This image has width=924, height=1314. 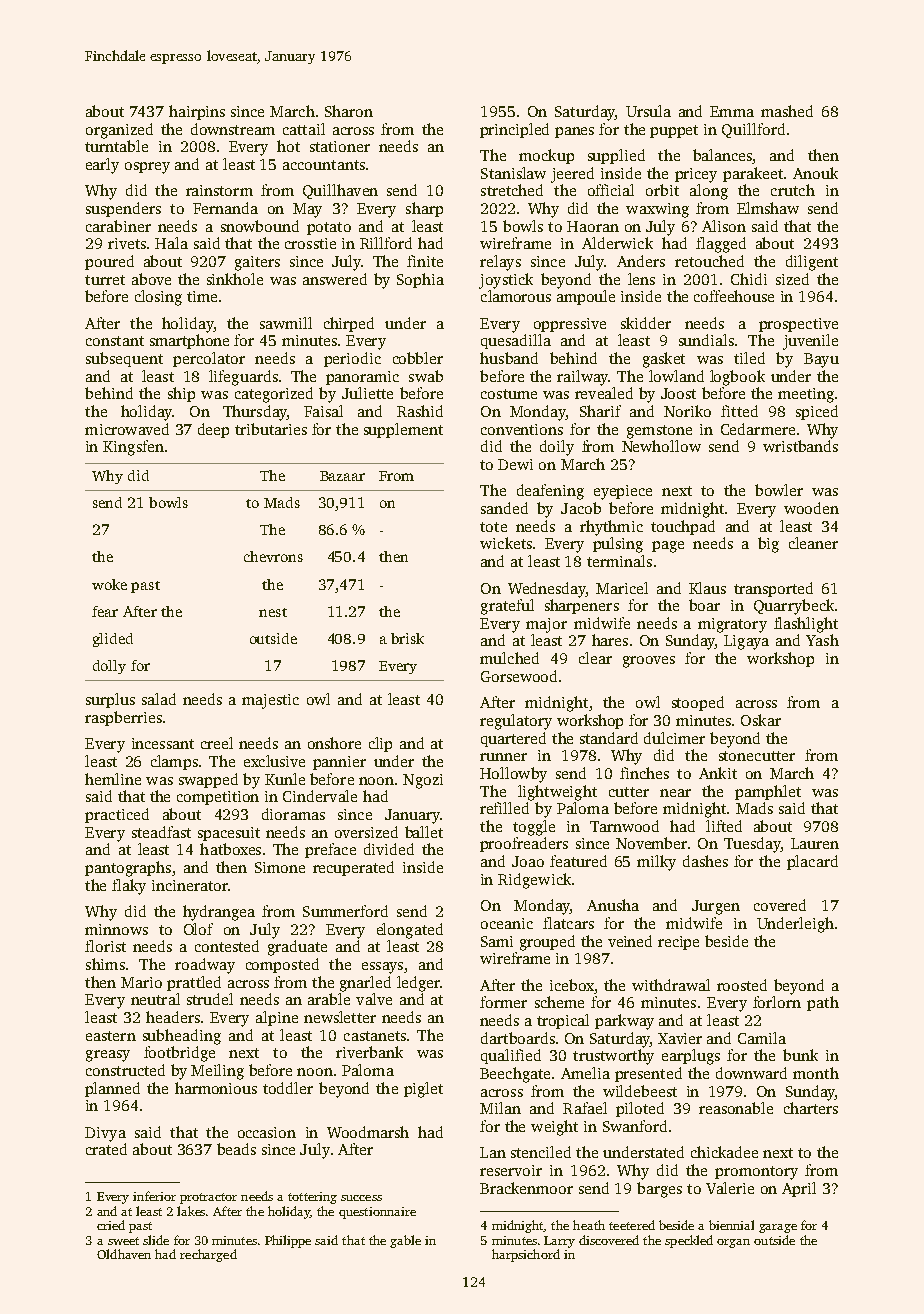 I want to click on nest, so click(x=273, y=612).
